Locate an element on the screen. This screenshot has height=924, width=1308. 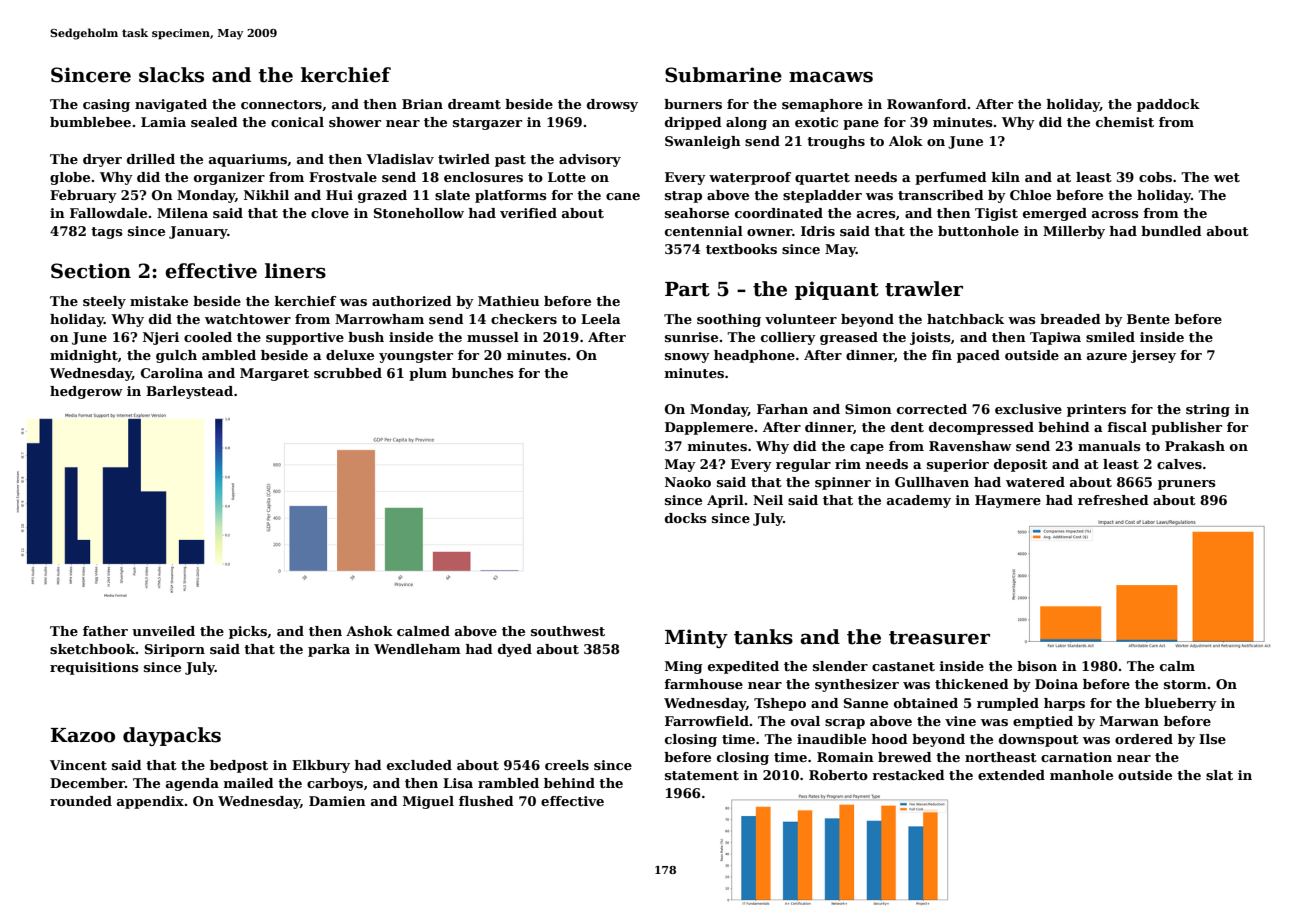
Submarine is located at coordinates (723, 75).
